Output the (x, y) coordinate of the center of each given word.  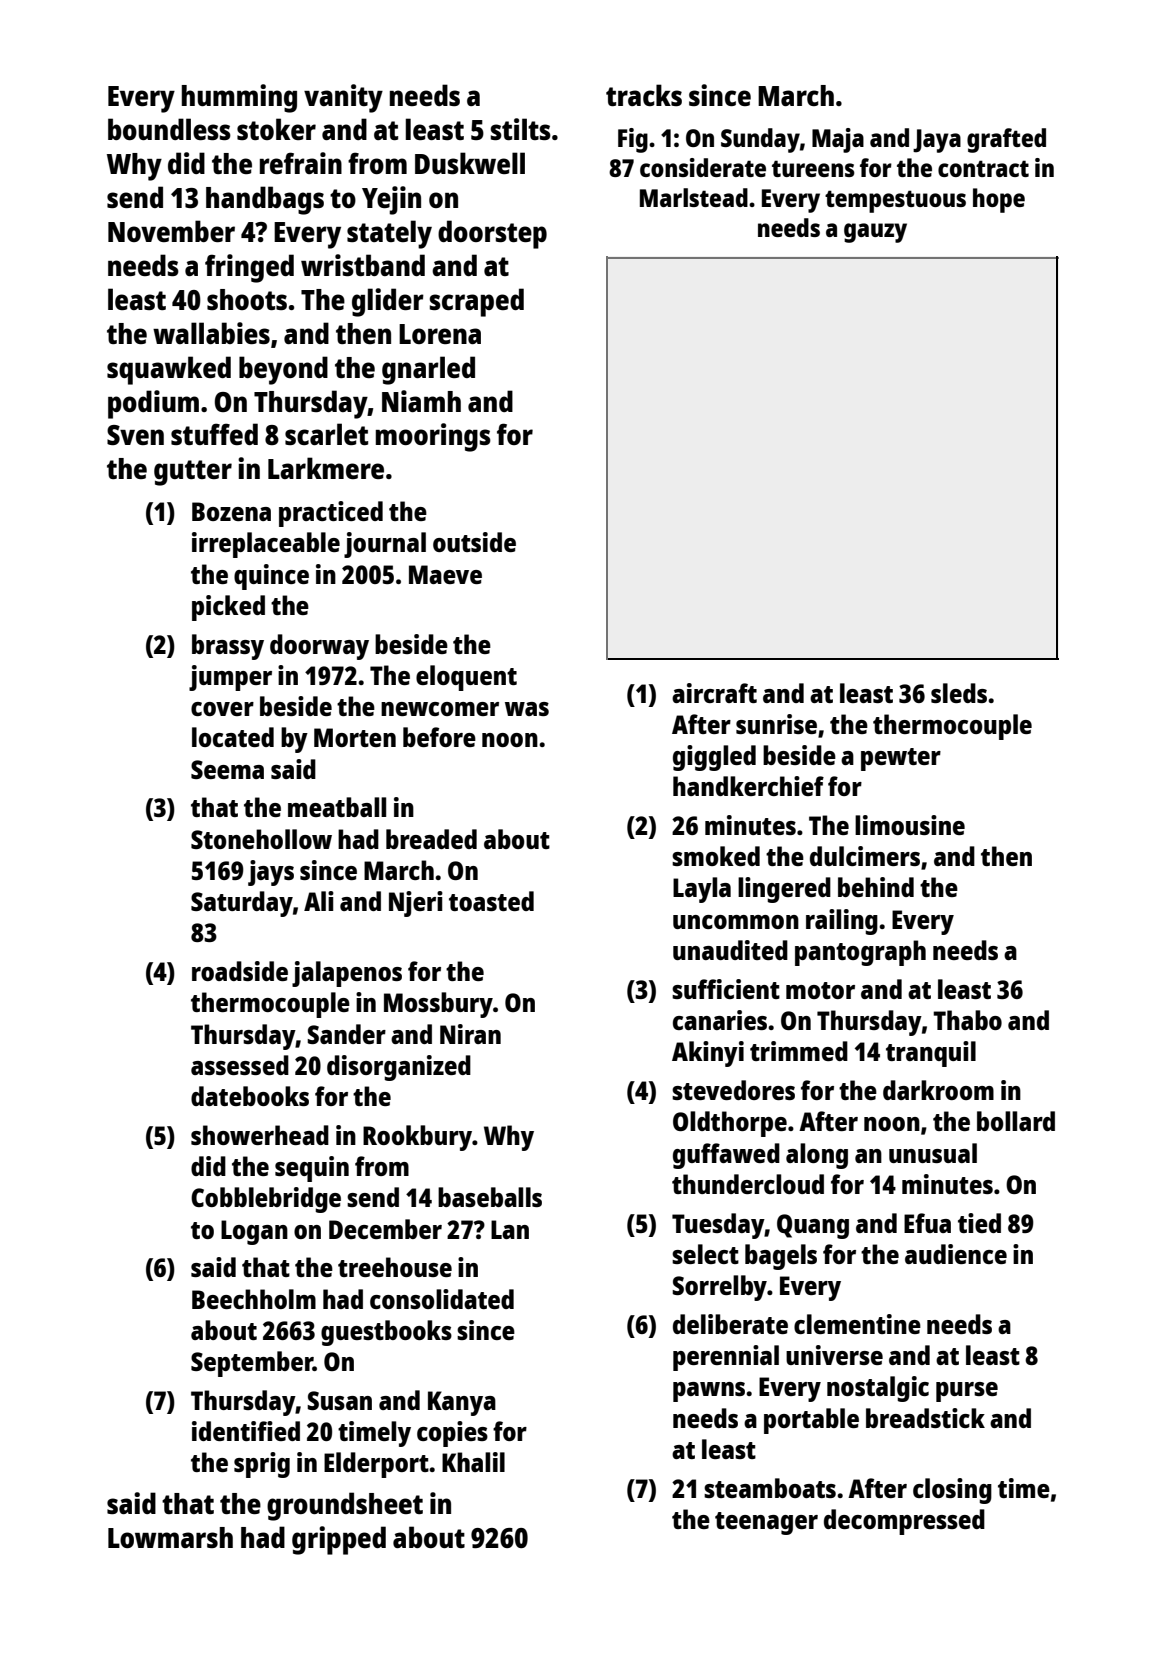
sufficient (726, 989)
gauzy (875, 233)
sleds (959, 693)
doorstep (492, 234)
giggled (714, 758)
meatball (337, 807)
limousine (910, 825)
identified (246, 1431)
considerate (703, 167)
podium (153, 404)
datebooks (250, 1096)
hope (999, 200)
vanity (343, 98)
